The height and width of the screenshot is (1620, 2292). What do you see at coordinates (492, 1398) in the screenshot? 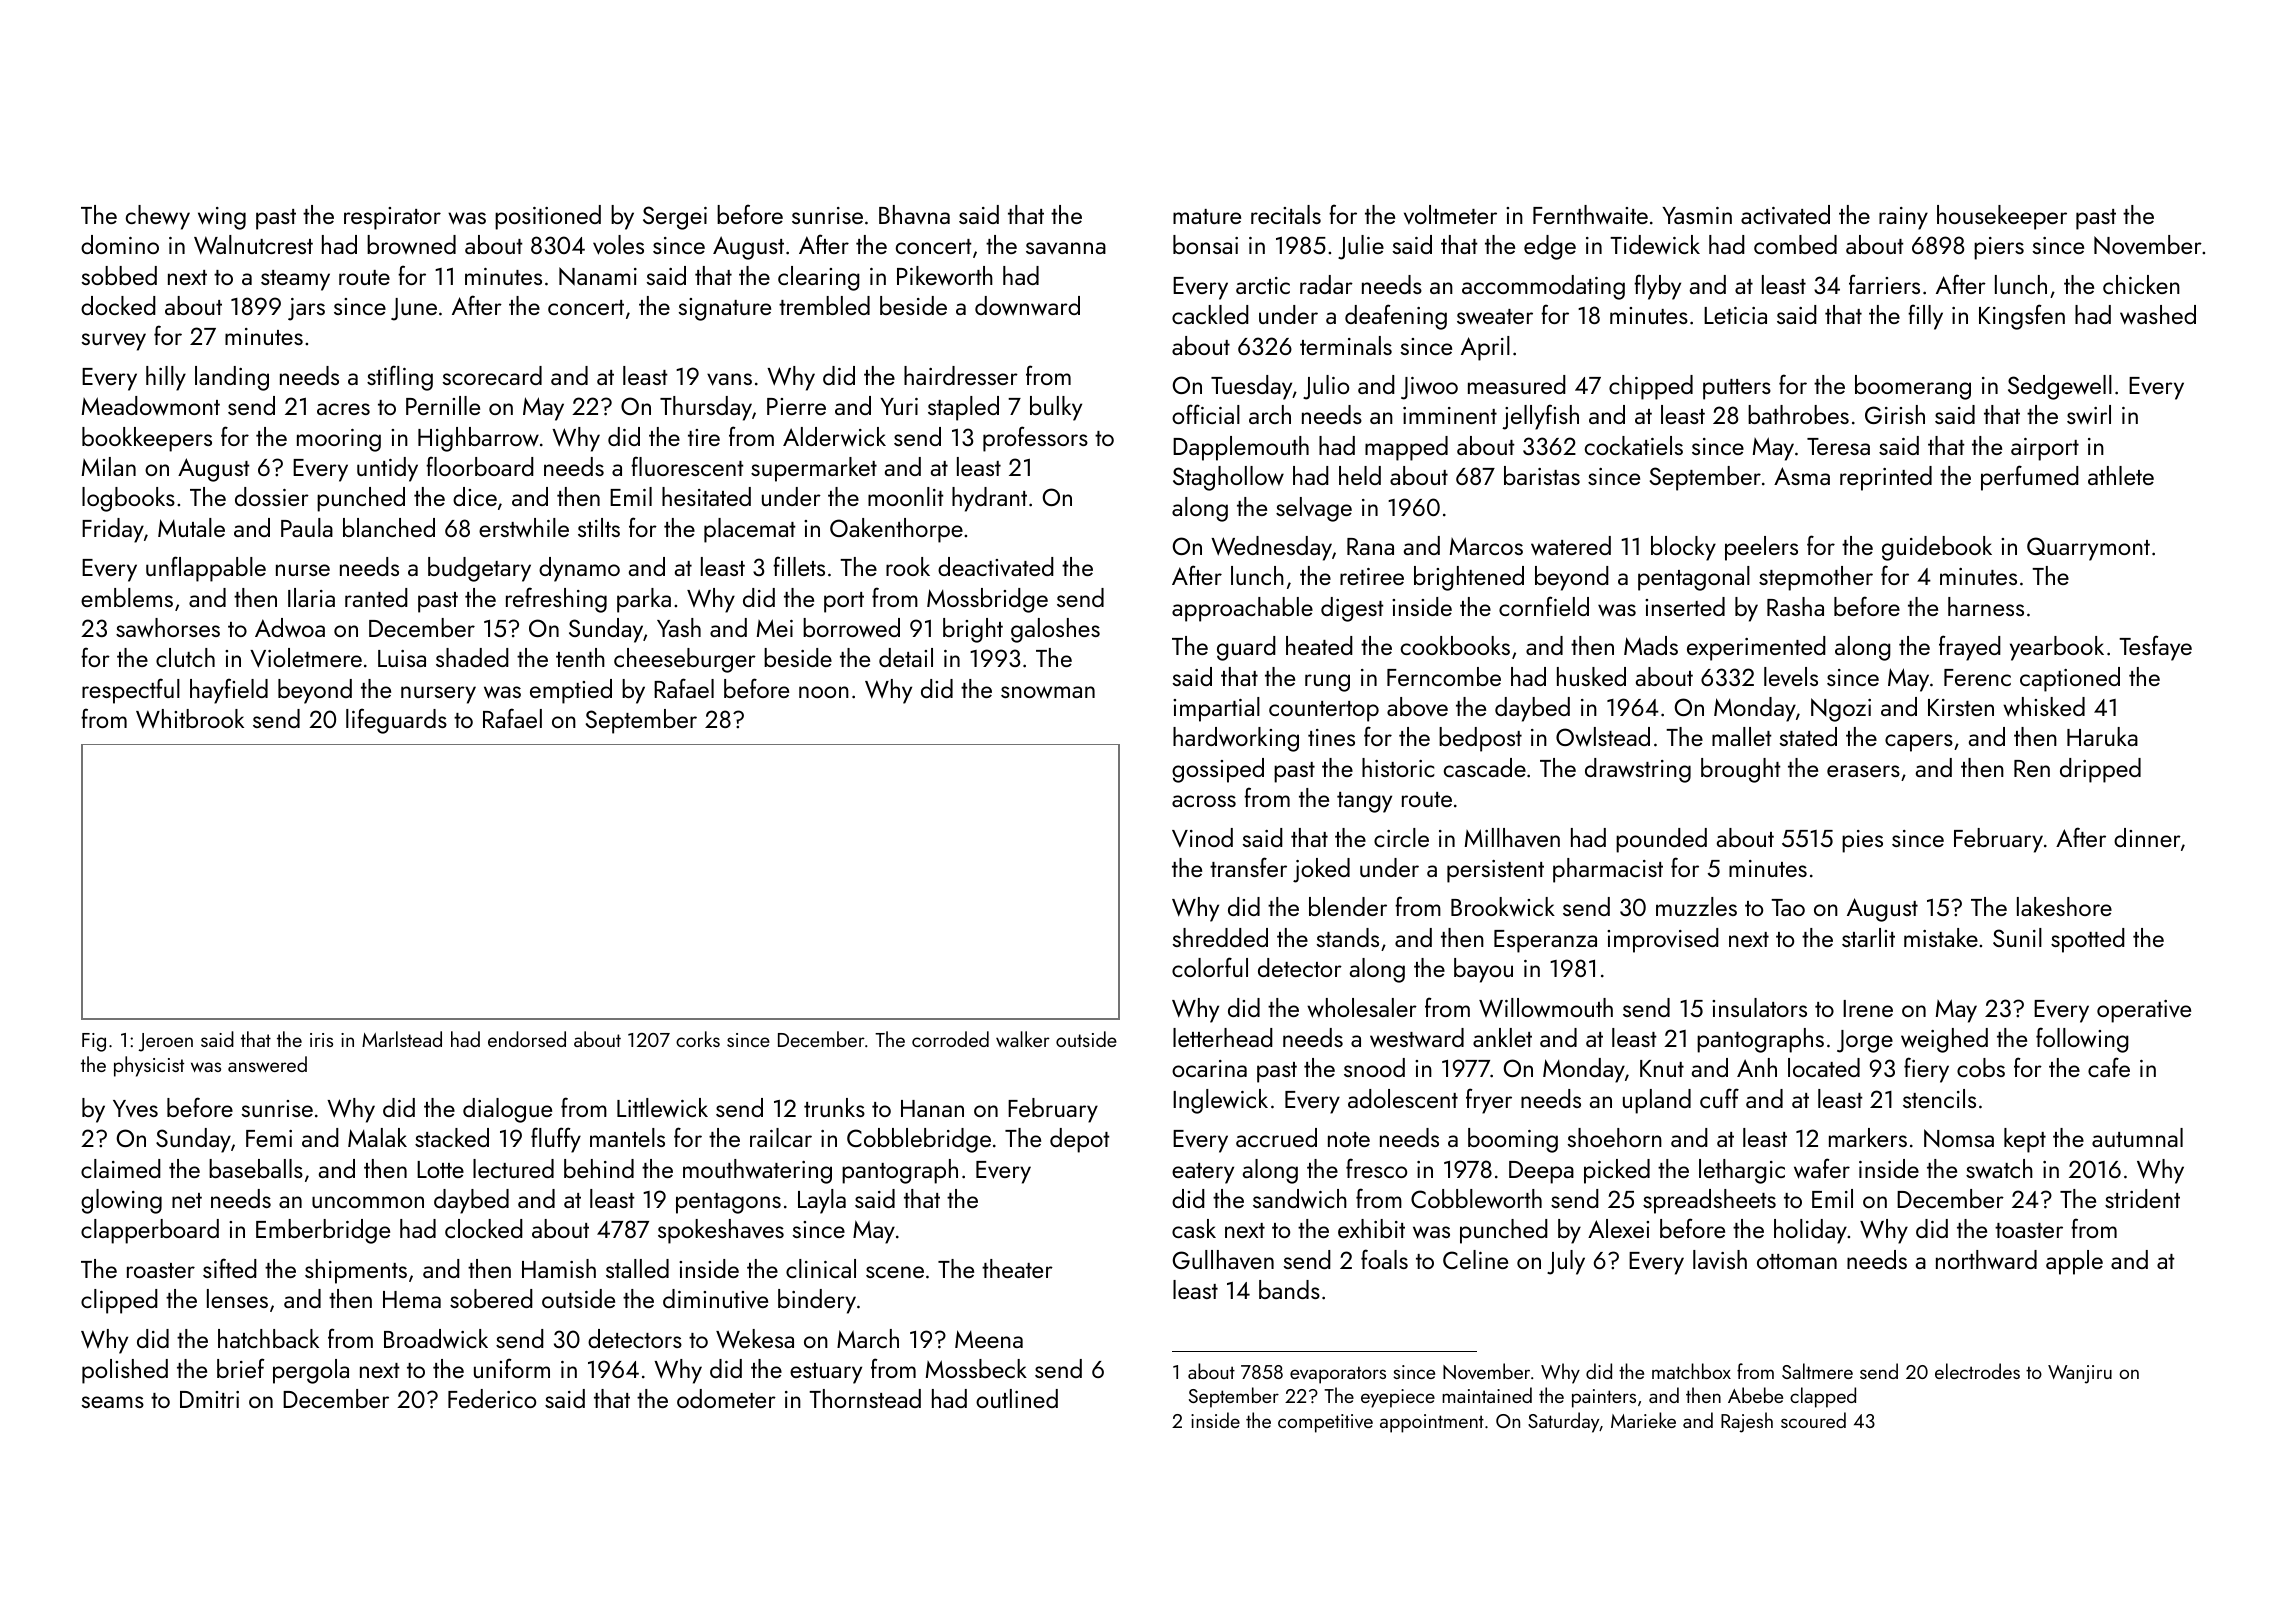
I see `Federico` at bounding box center [492, 1398].
